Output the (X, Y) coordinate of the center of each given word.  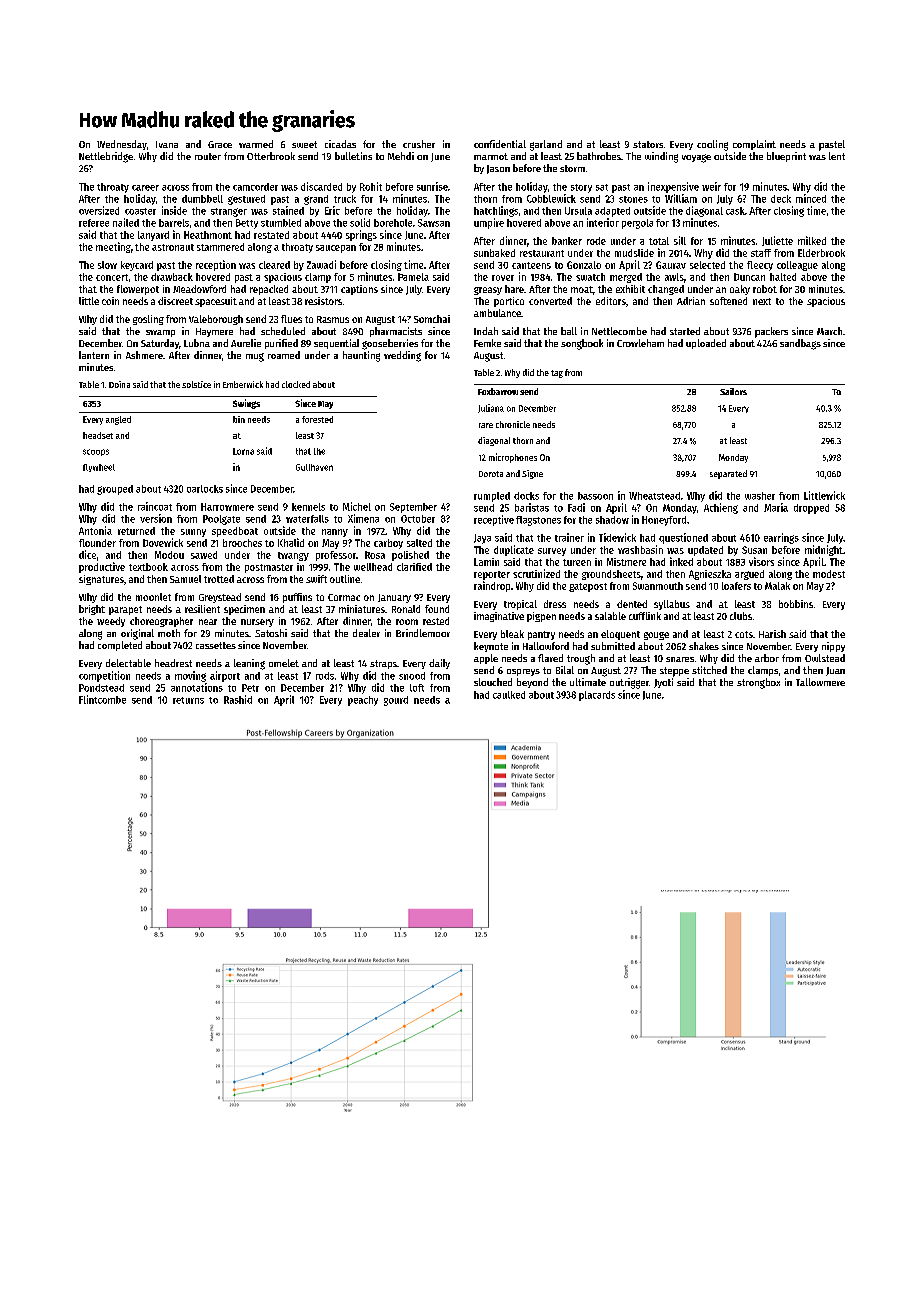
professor (336, 556)
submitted (613, 646)
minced (811, 198)
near (208, 622)
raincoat (155, 506)
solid (360, 222)
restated (271, 235)
